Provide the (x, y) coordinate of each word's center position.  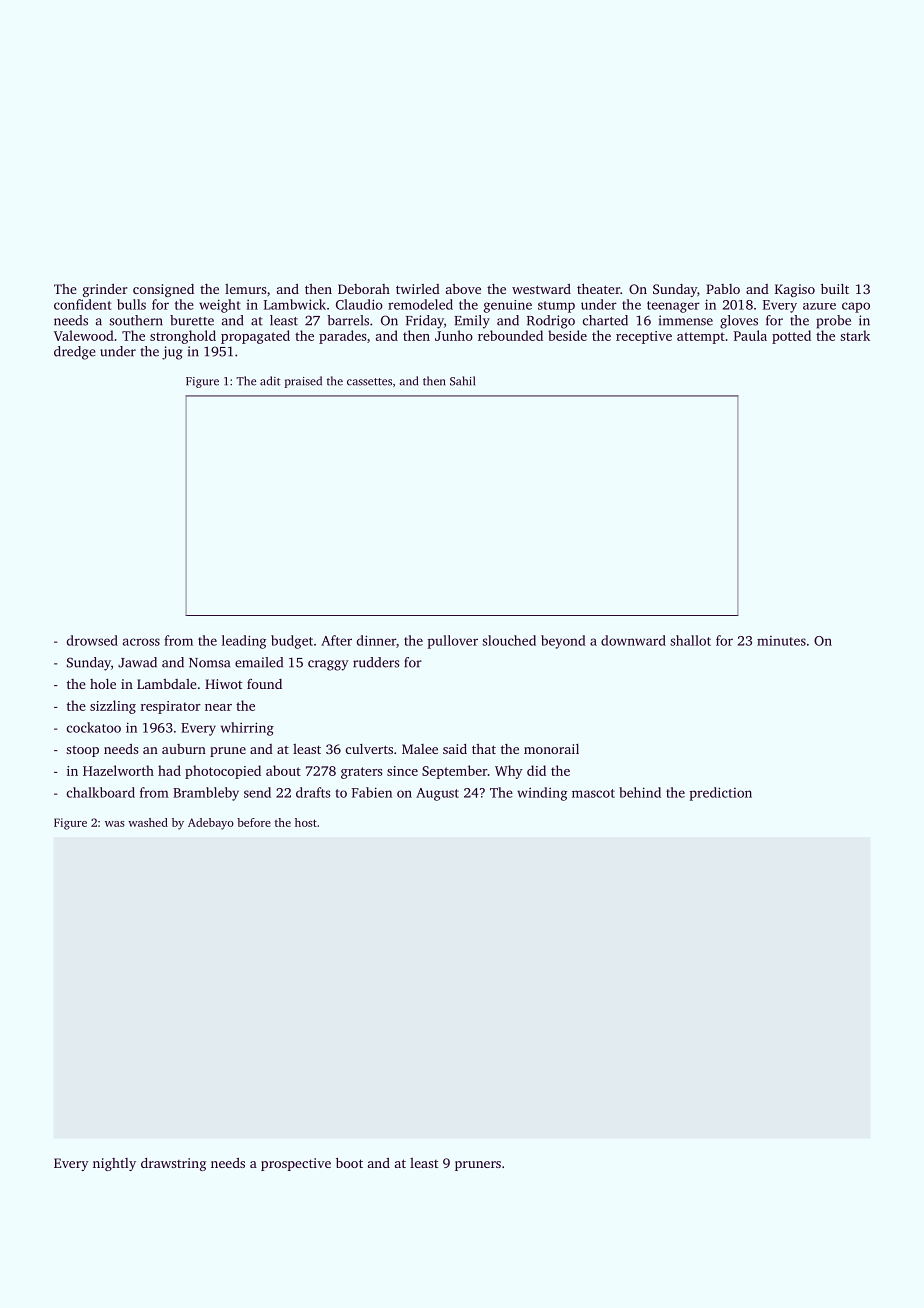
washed (148, 822)
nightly (114, 1164)
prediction (721, 794)
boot (349, 1162)
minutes (781, 641)
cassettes (369, 382)
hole (103, 684)
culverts (369, 749)
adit (270, 381)
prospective (296, 1164)
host (306, 822)
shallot (690, 640)
